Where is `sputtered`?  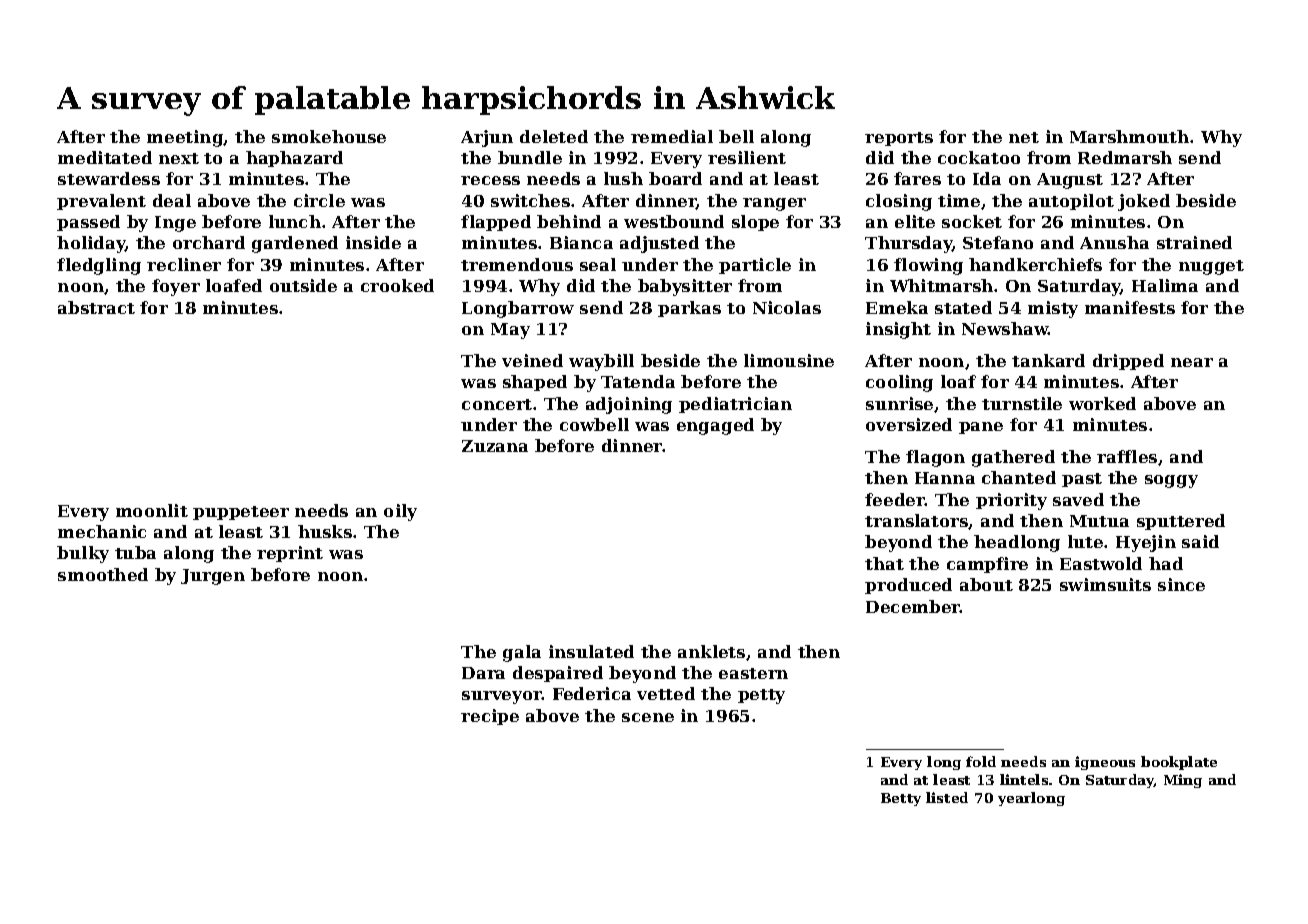
sputtered is located at coordinates (1181, 522).
